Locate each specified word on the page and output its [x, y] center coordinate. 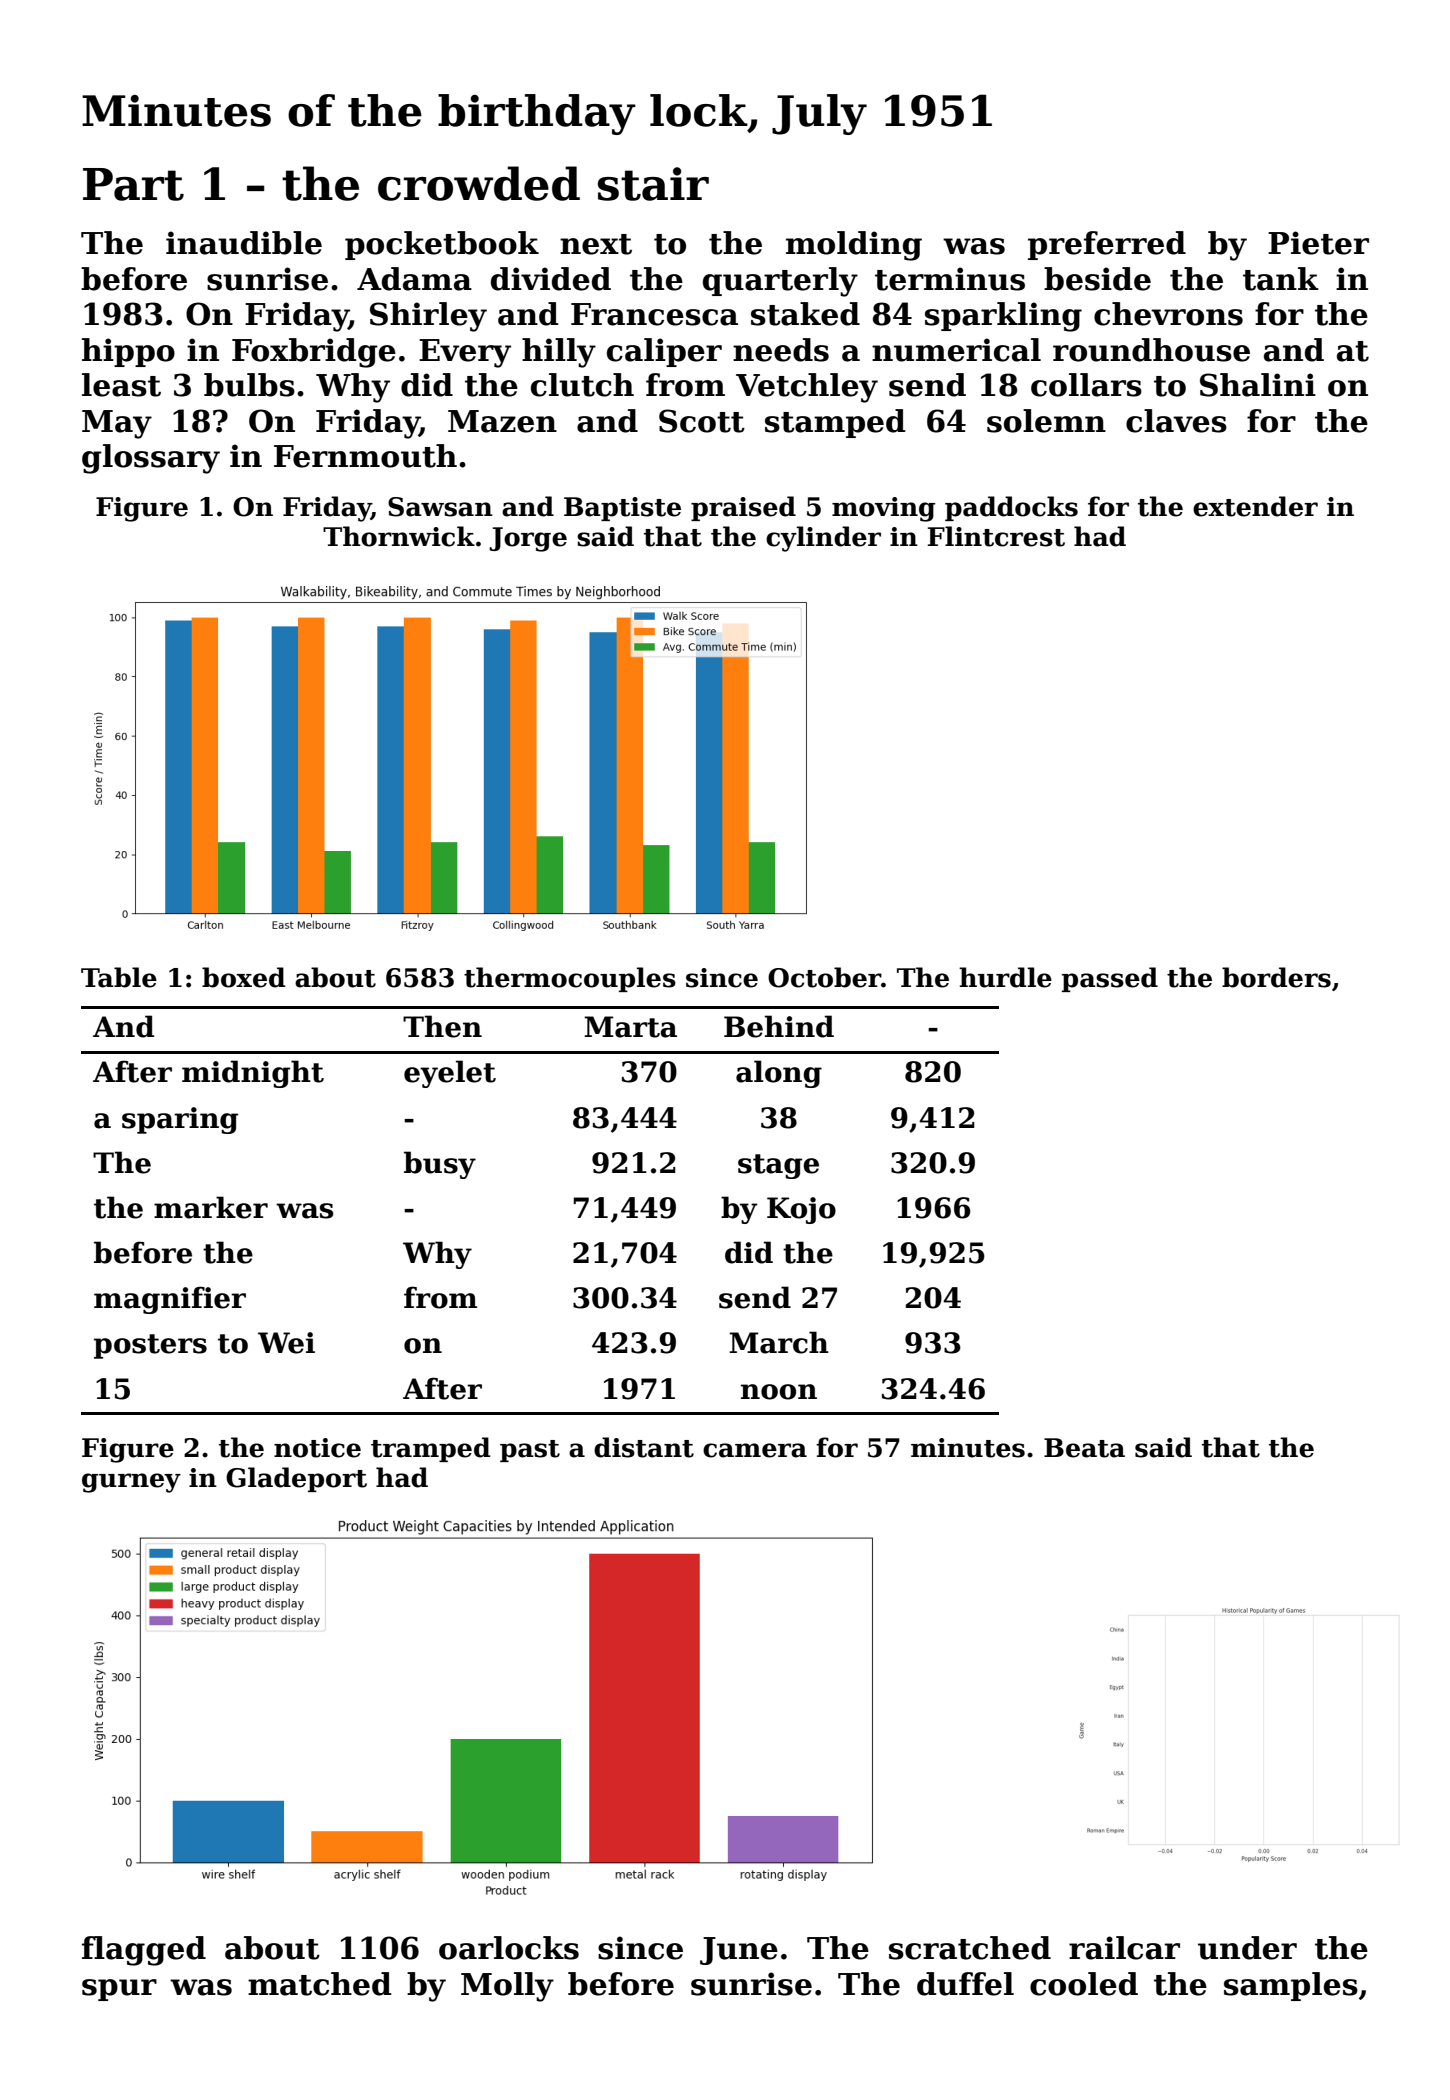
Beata [1084, 1448]
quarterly [780, 282]
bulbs [249, 385]
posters [150, 1346]
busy [440, 1165]
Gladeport [296, 1479]
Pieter [1318, 243]
